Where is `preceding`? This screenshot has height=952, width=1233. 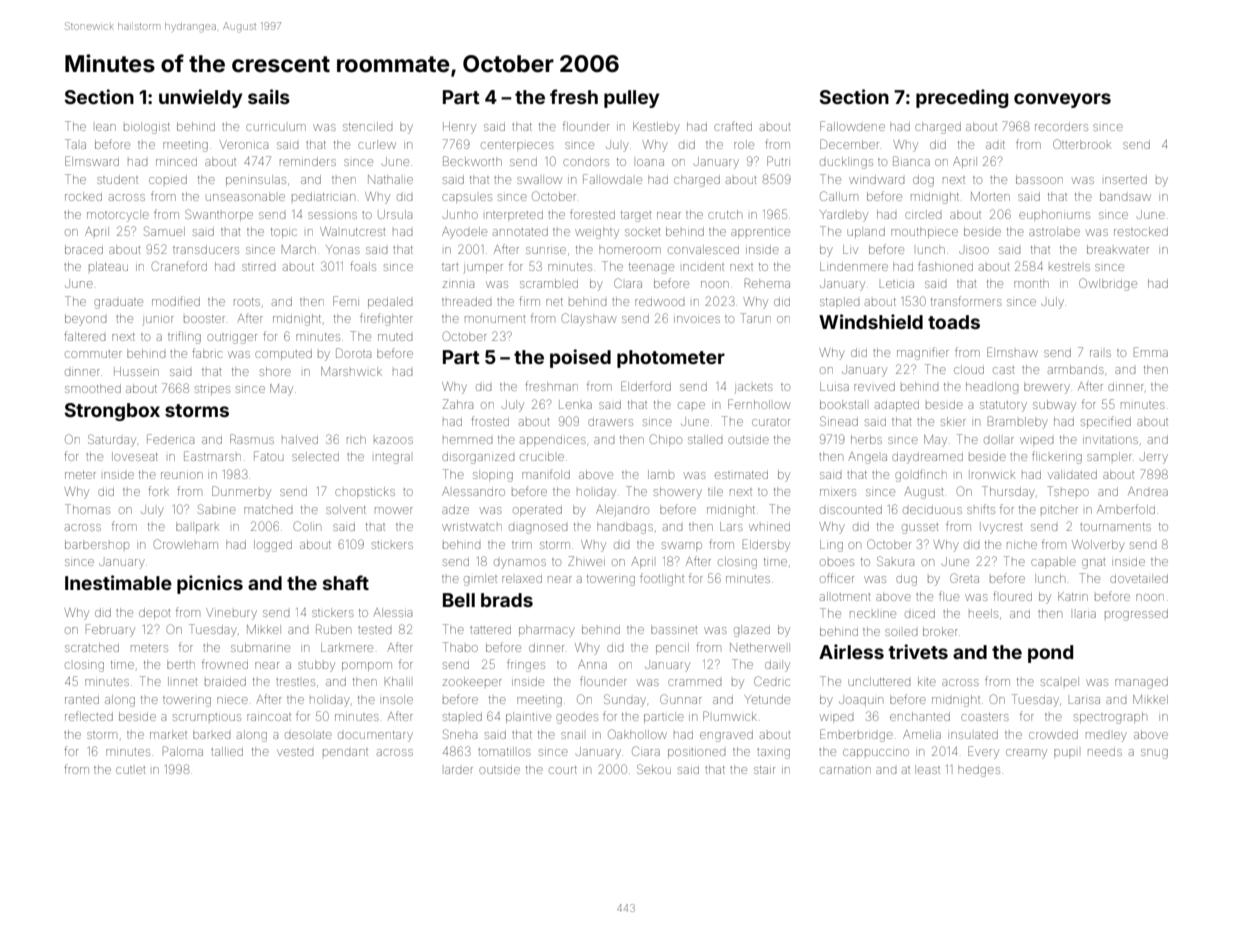
preceding is located at coordinates (962, 98).
